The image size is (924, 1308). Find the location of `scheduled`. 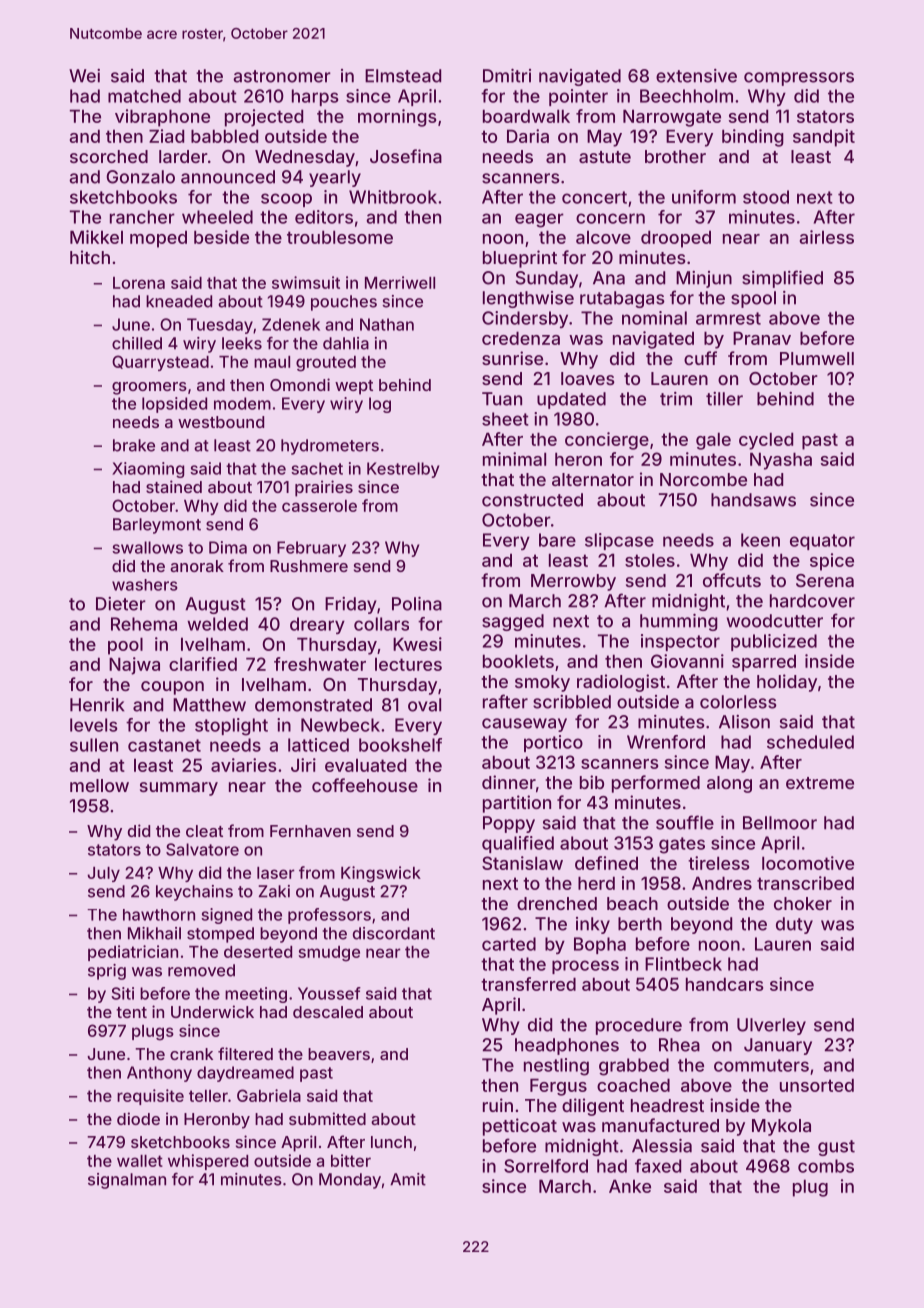

scheduled is located at coordinates (810, 742).
